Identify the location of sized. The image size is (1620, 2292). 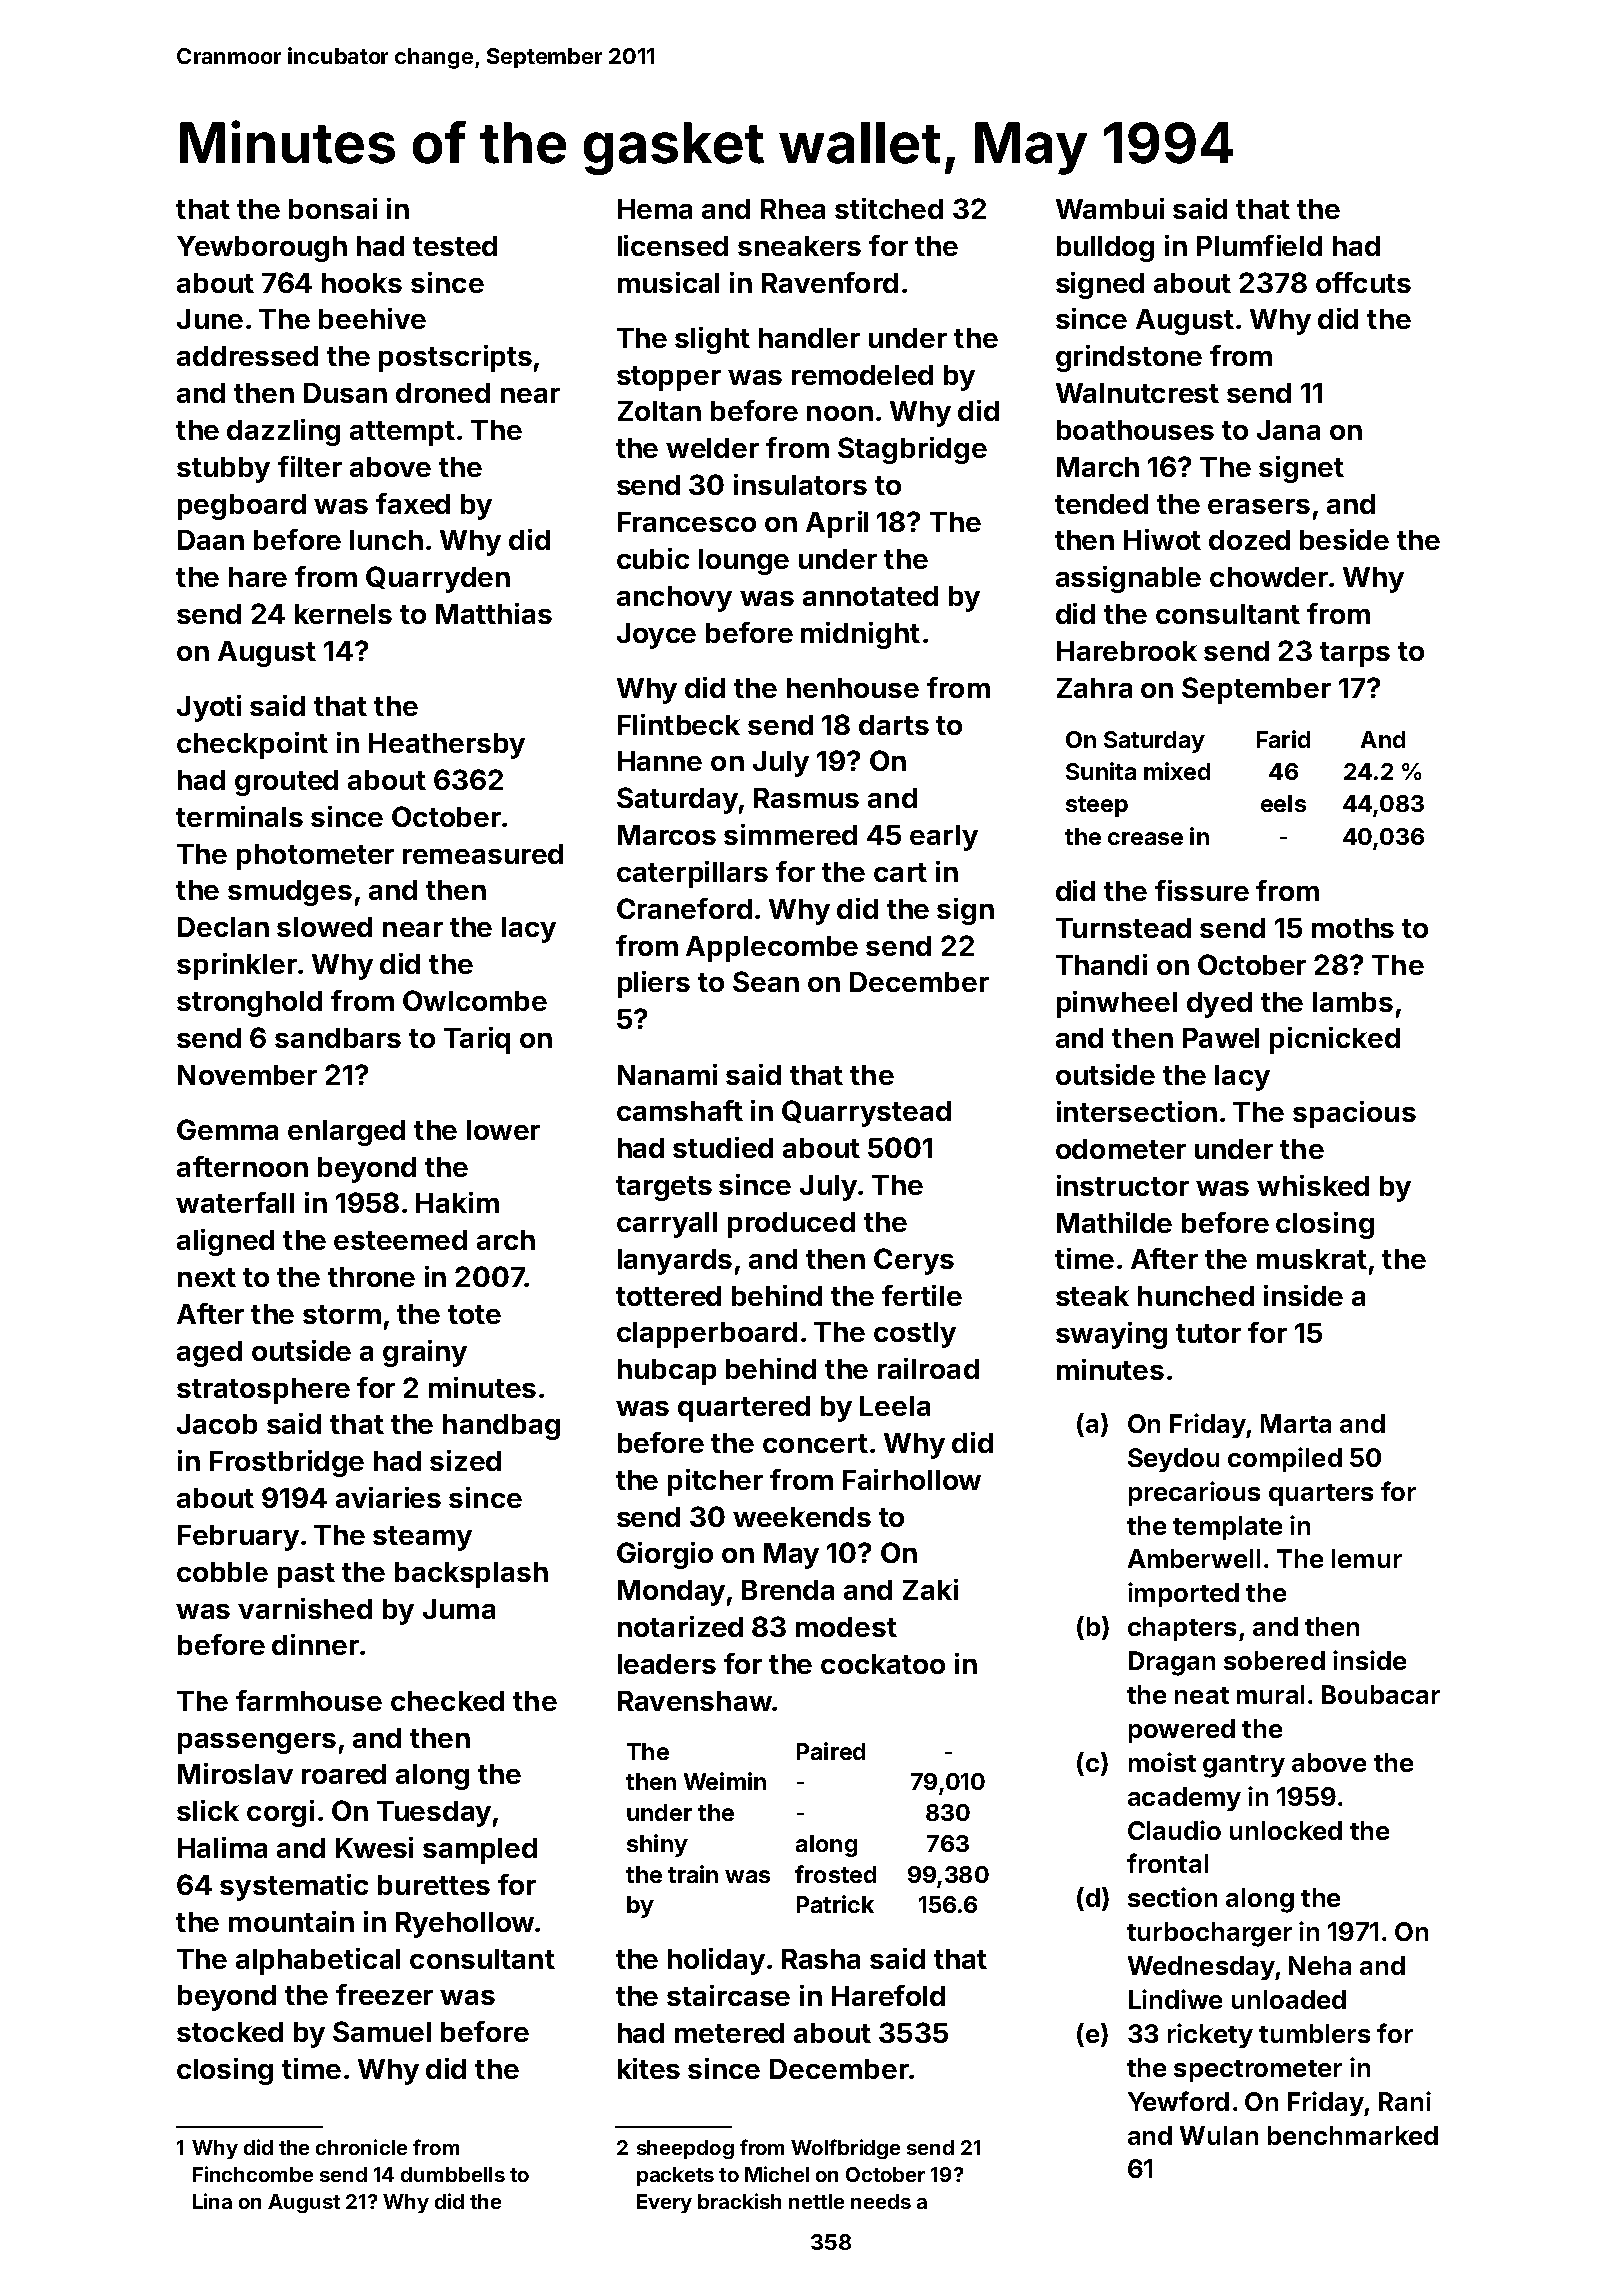
(465, 1460).
